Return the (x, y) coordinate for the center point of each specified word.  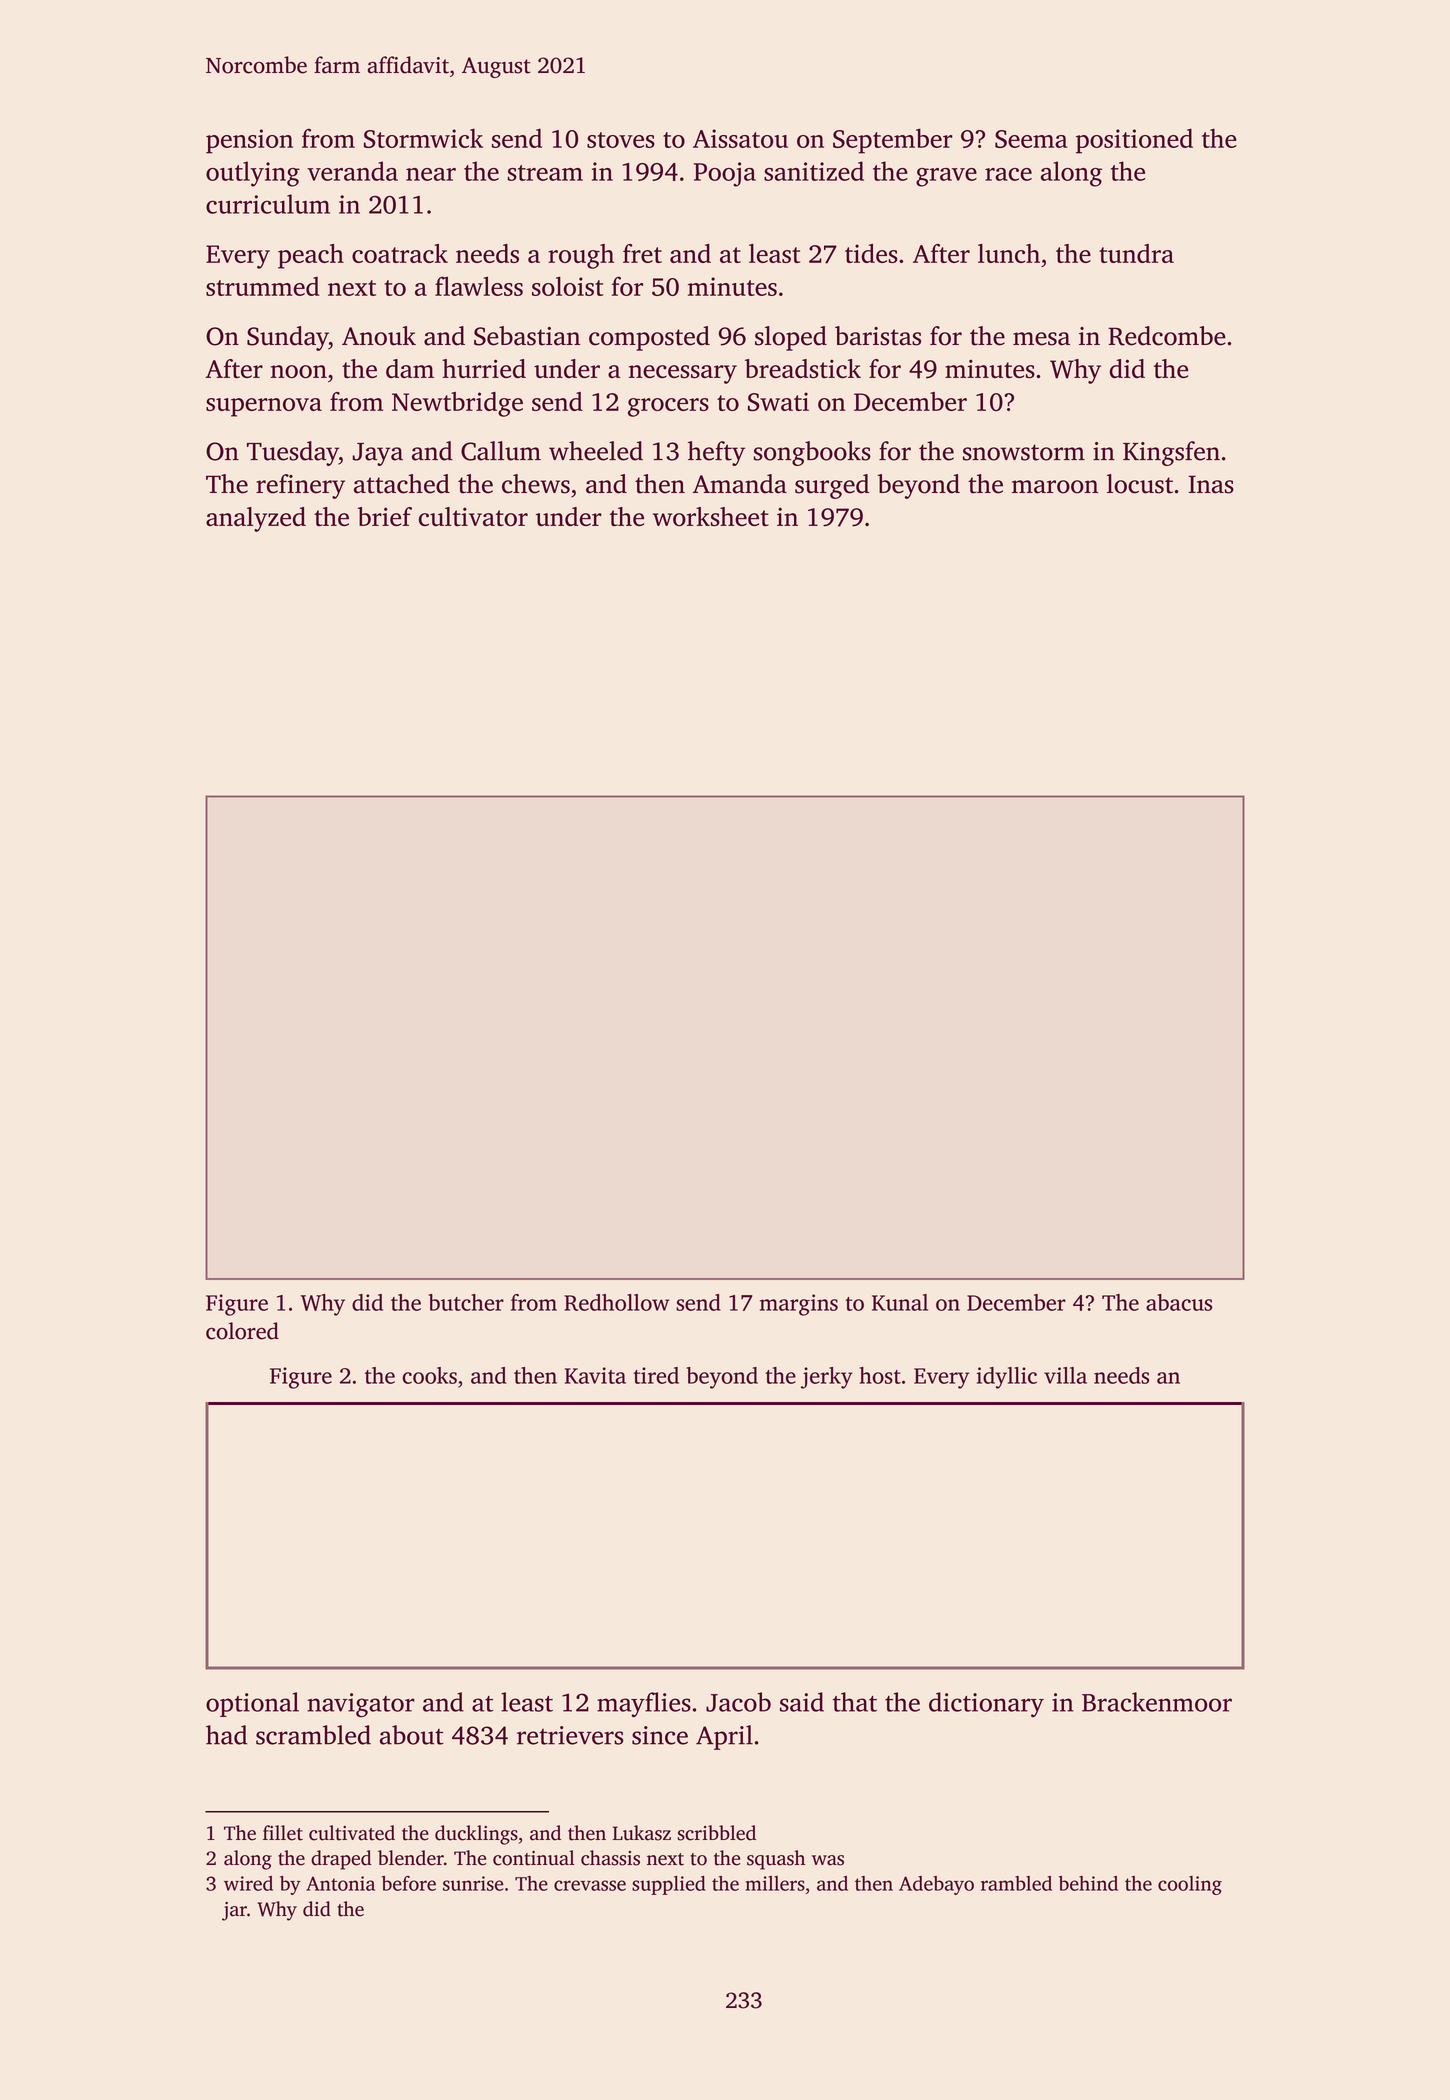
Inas (1211, 484)
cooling (1190, 1885)
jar (234, 1911)
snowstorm (1024, 452)
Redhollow (616, 1302)
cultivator (473, 517)
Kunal (900, 1302)
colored (242, 1331)
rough (581, 256)
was (828, 1860)
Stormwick (423, 138)
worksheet (711, 517)
